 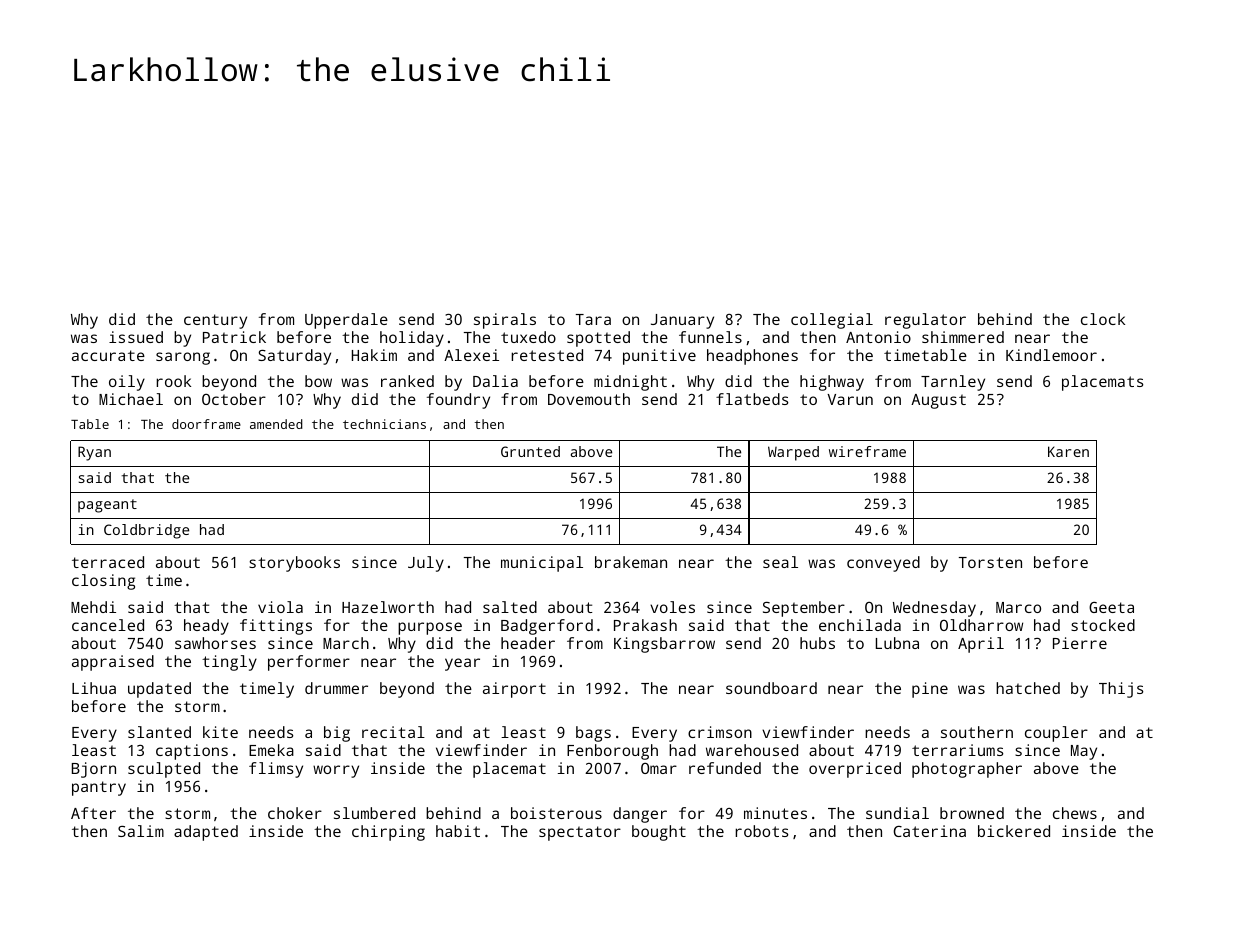 I want to click on wireframe, so click(x=867, y=451).
